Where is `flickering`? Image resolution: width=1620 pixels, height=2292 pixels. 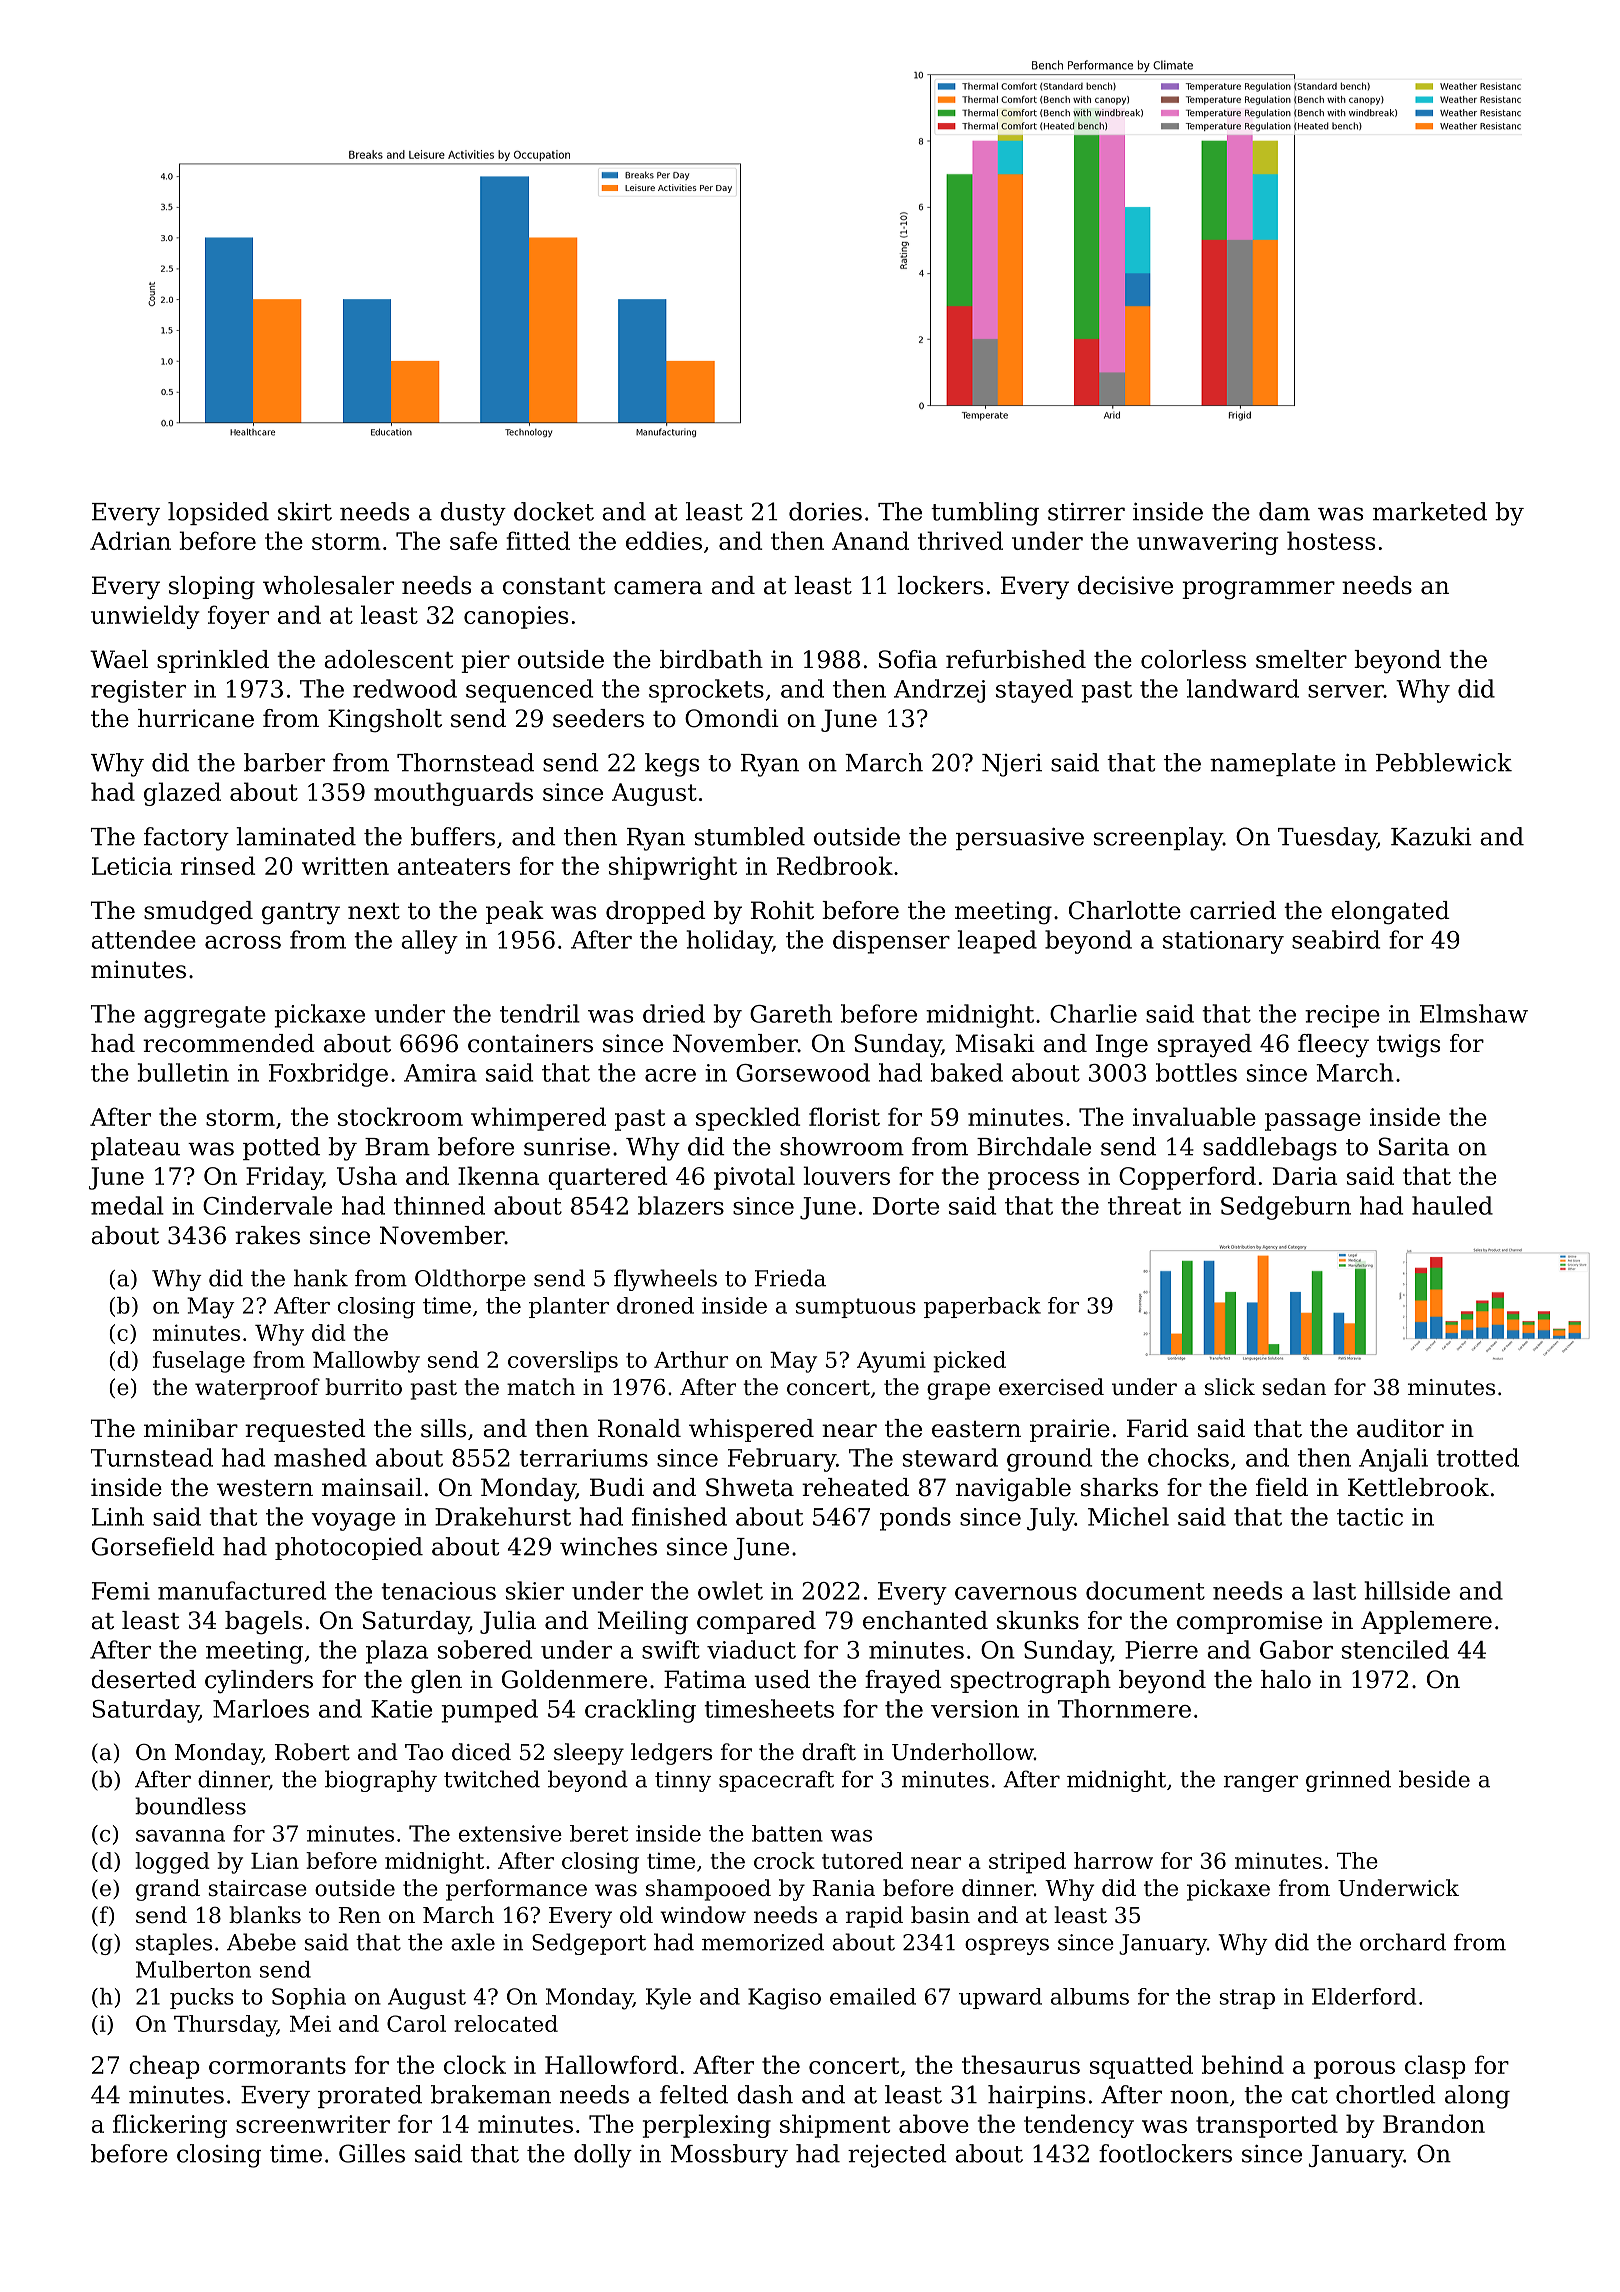 flickering is located at coordinates (170, 2126).
